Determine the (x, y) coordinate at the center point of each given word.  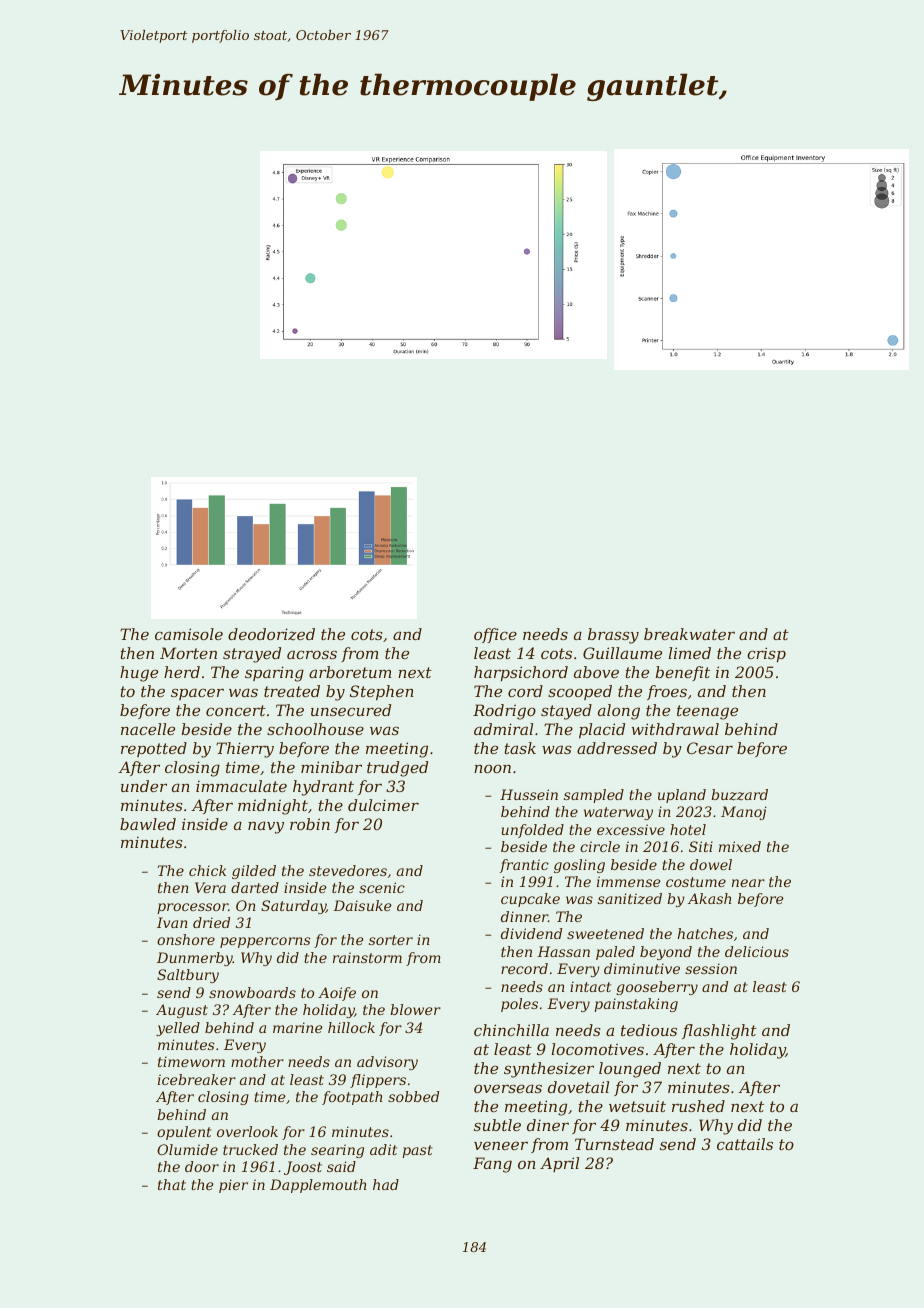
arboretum (350, 672)
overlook (247, 1131)
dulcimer (383, 805)
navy (266, 827)
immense (629, 881)
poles (519, 1005)
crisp (766, 654)
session (711, 968)
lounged (630, 1070)
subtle (497, 1125)
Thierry (245, 750)
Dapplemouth (318, 1186)
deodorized (271, 634)
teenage (707, 712)
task (520, 748)
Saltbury (188, 976)
